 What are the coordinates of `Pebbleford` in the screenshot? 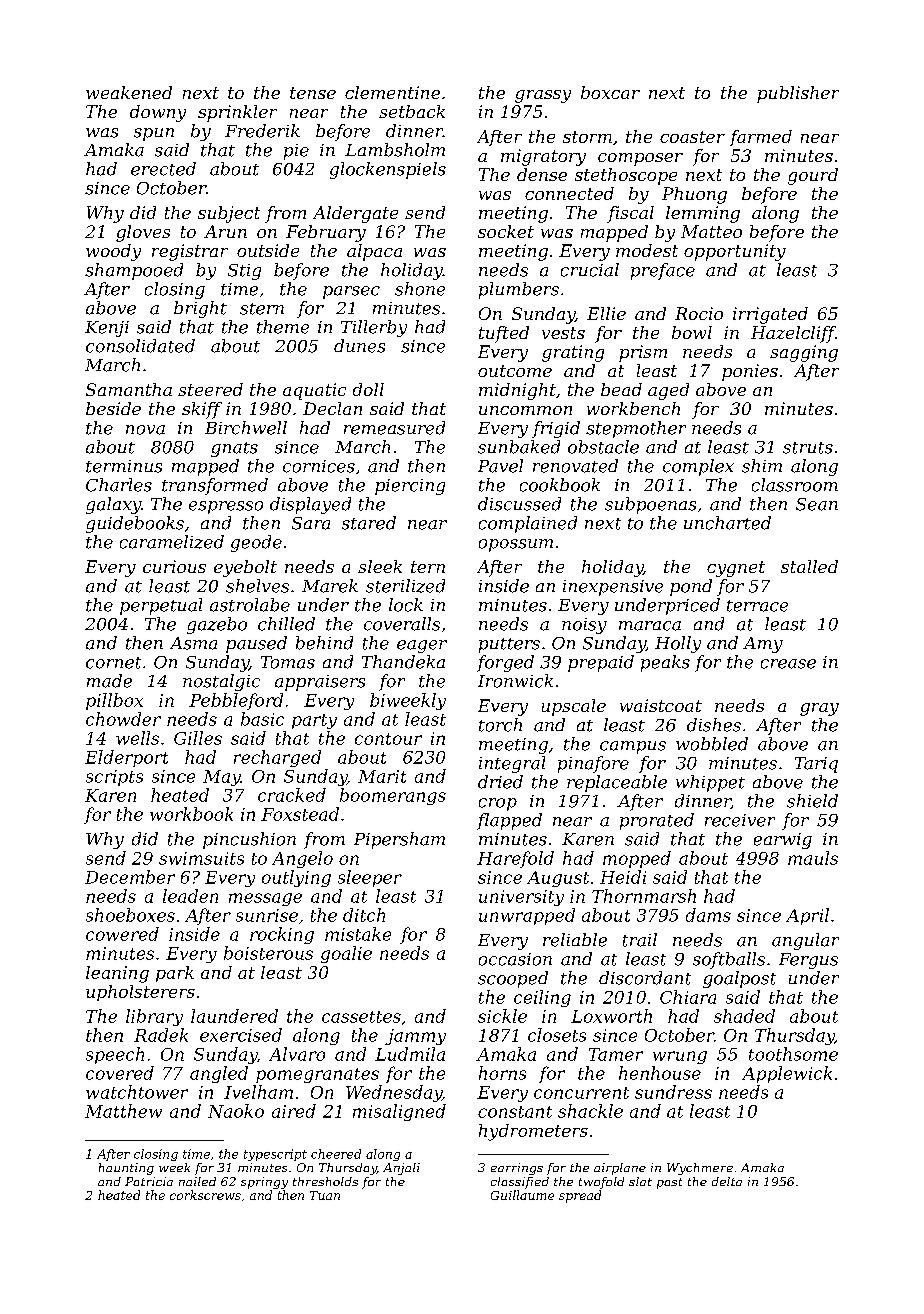 It's located at (236, 701).
